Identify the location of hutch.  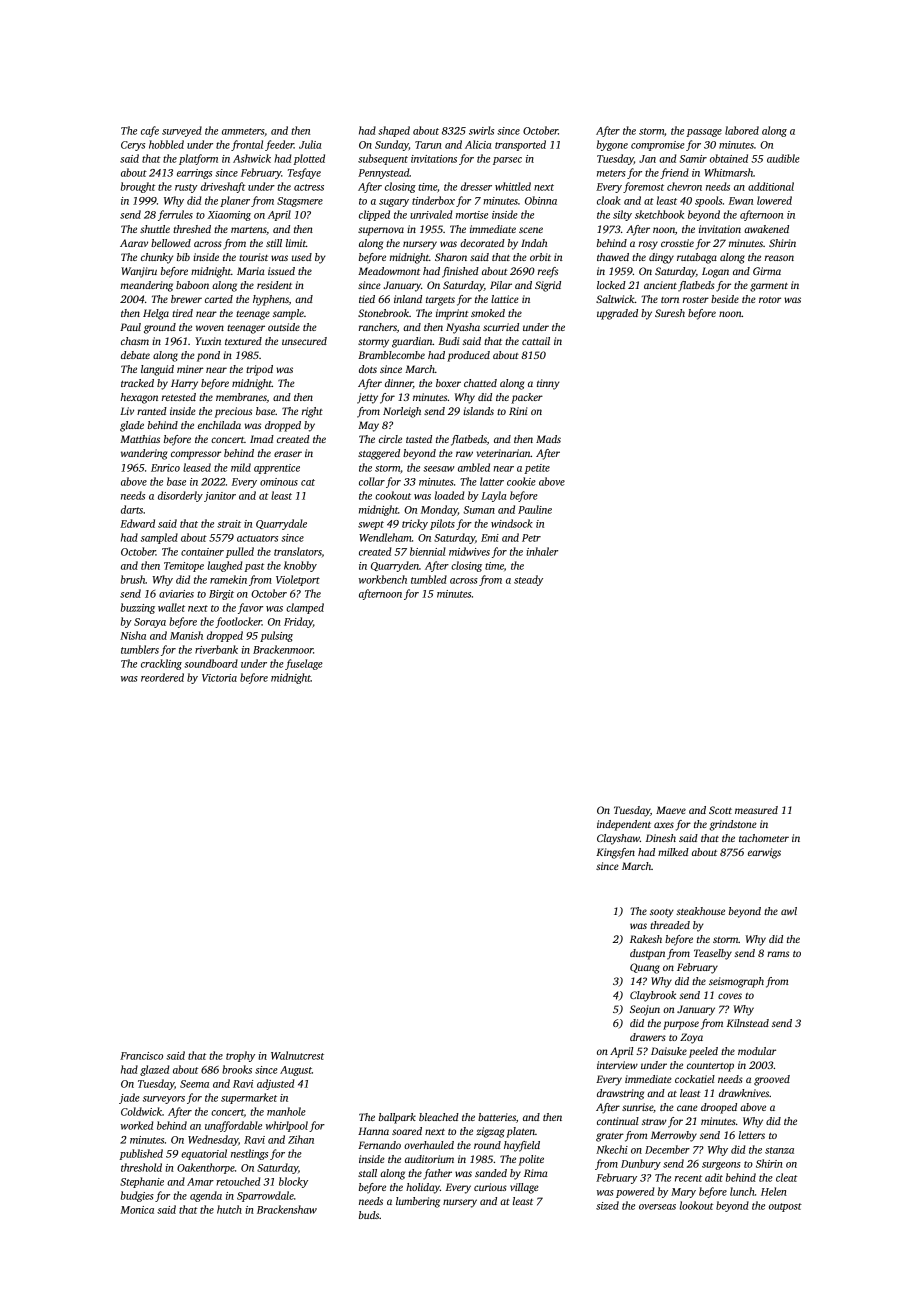
(229, 1209).
